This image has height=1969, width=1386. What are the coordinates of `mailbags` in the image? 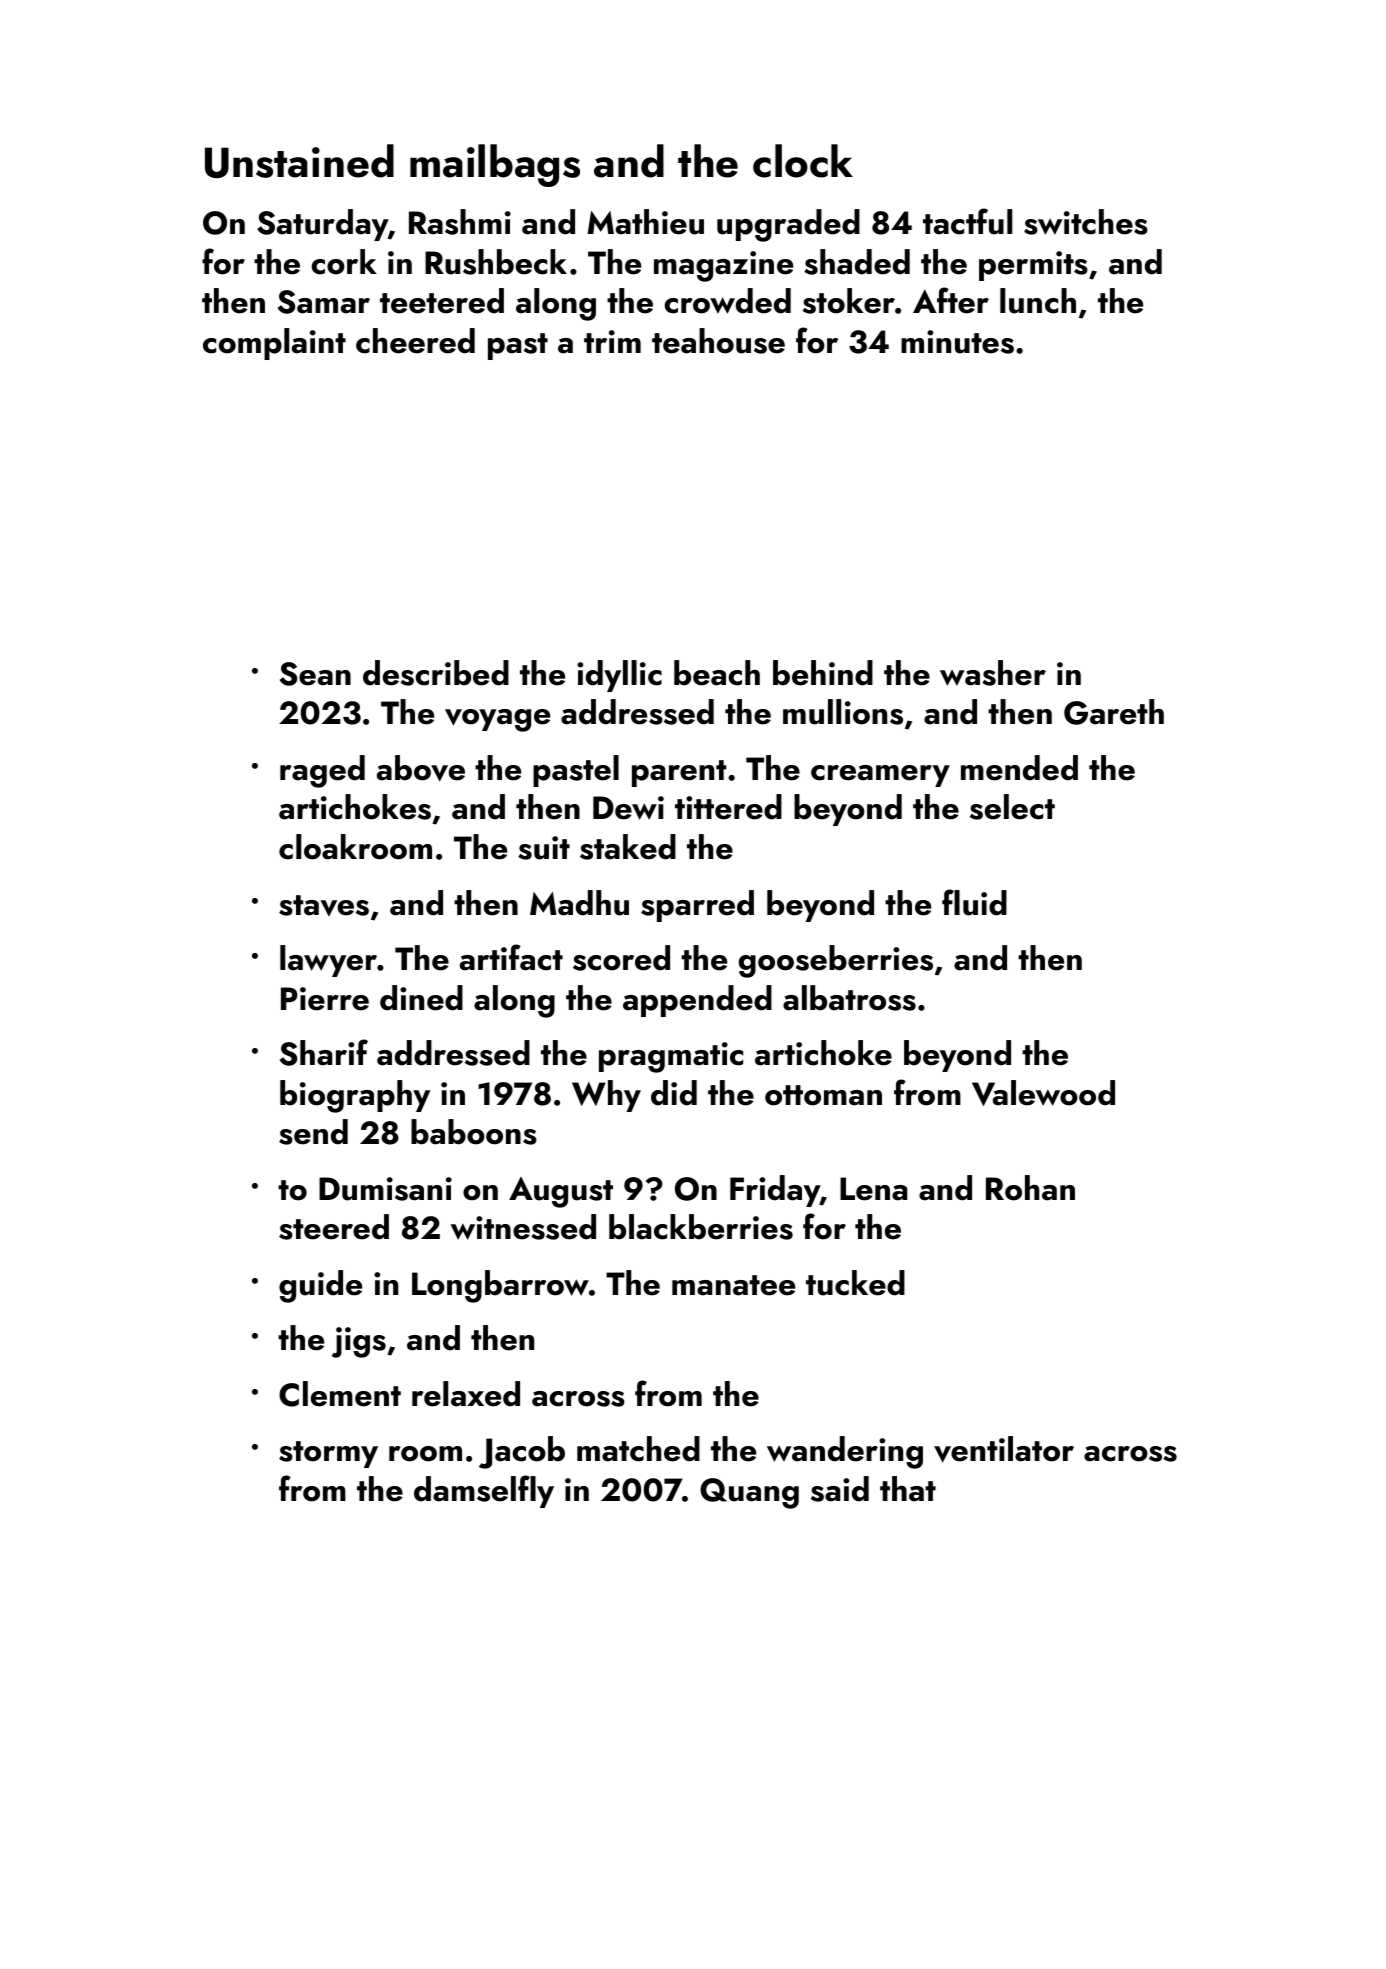 It's located at (495, 165).
